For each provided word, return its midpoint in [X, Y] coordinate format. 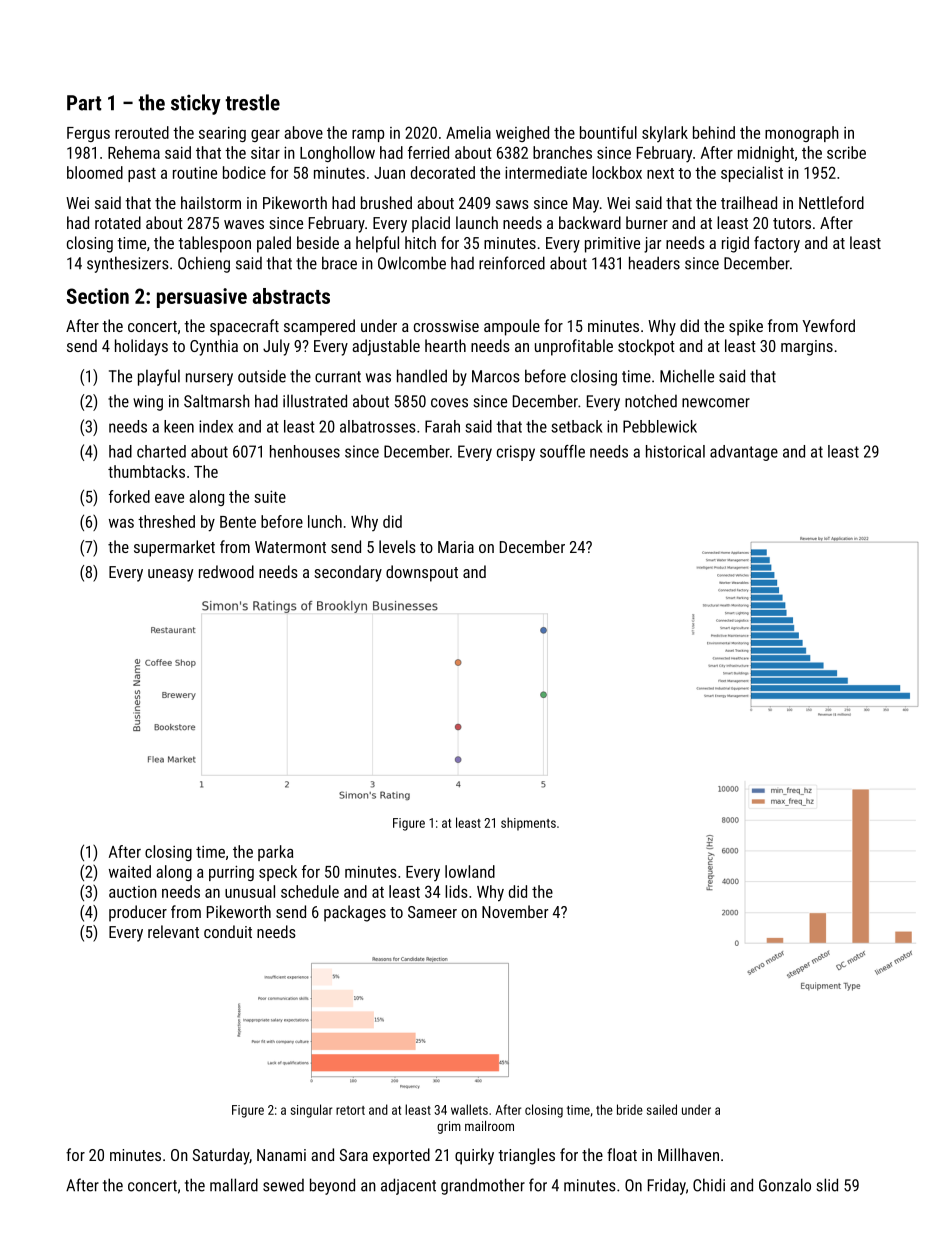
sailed [662, 1109]
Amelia [468, 132]
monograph [802, 134]
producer [138, 913]
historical [675, 451]
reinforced [512, 263]
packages [355, 913]
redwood [226, 571]
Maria [456, 547]
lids [456, 891]
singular [311, 1111]
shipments [528, 824]
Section [98, 296]
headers [654, 263]
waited [130, 871]
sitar [265, 153]
